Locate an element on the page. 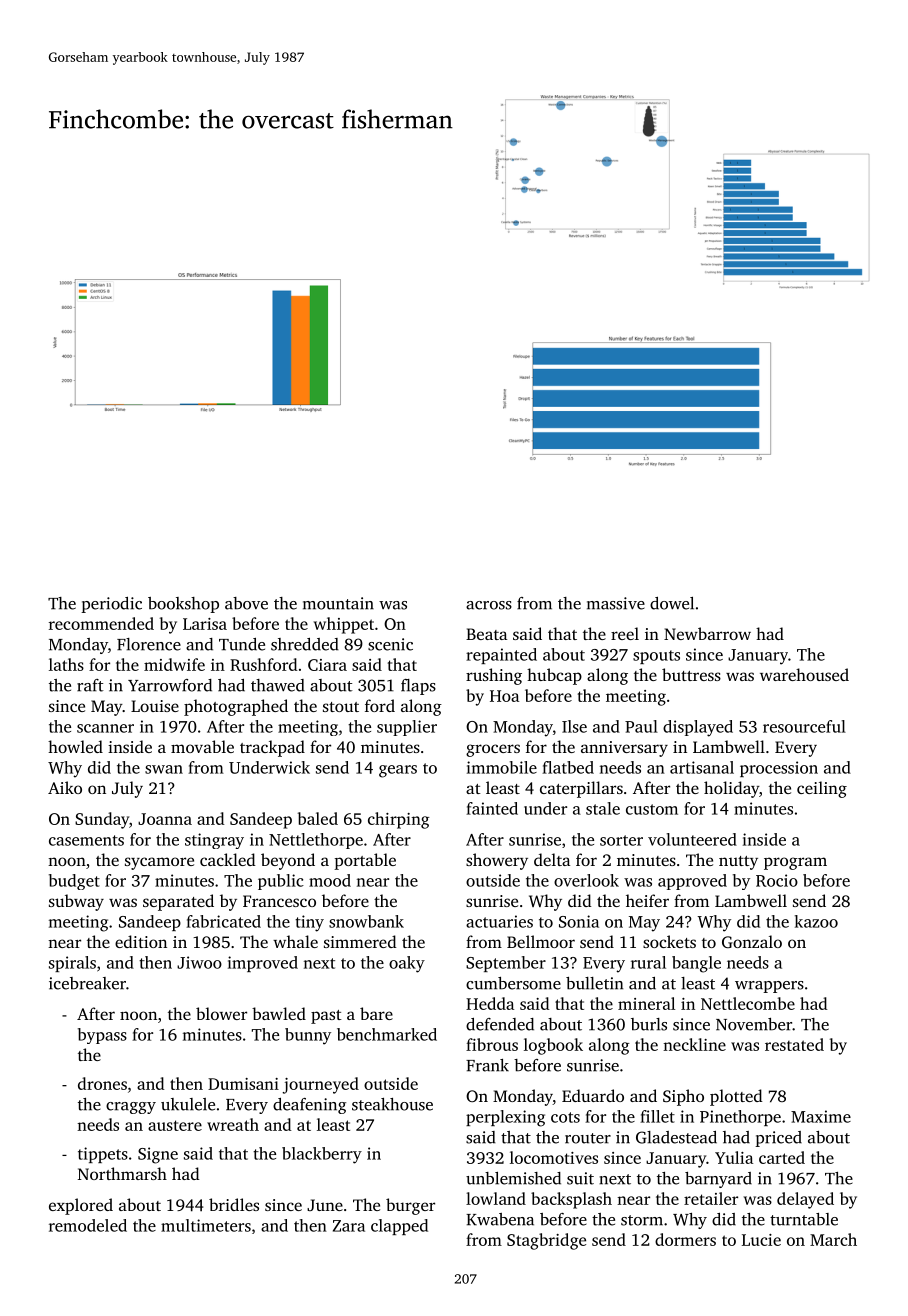 This document has height=1316, width=908. gears is located at coordinates (398, 771).
